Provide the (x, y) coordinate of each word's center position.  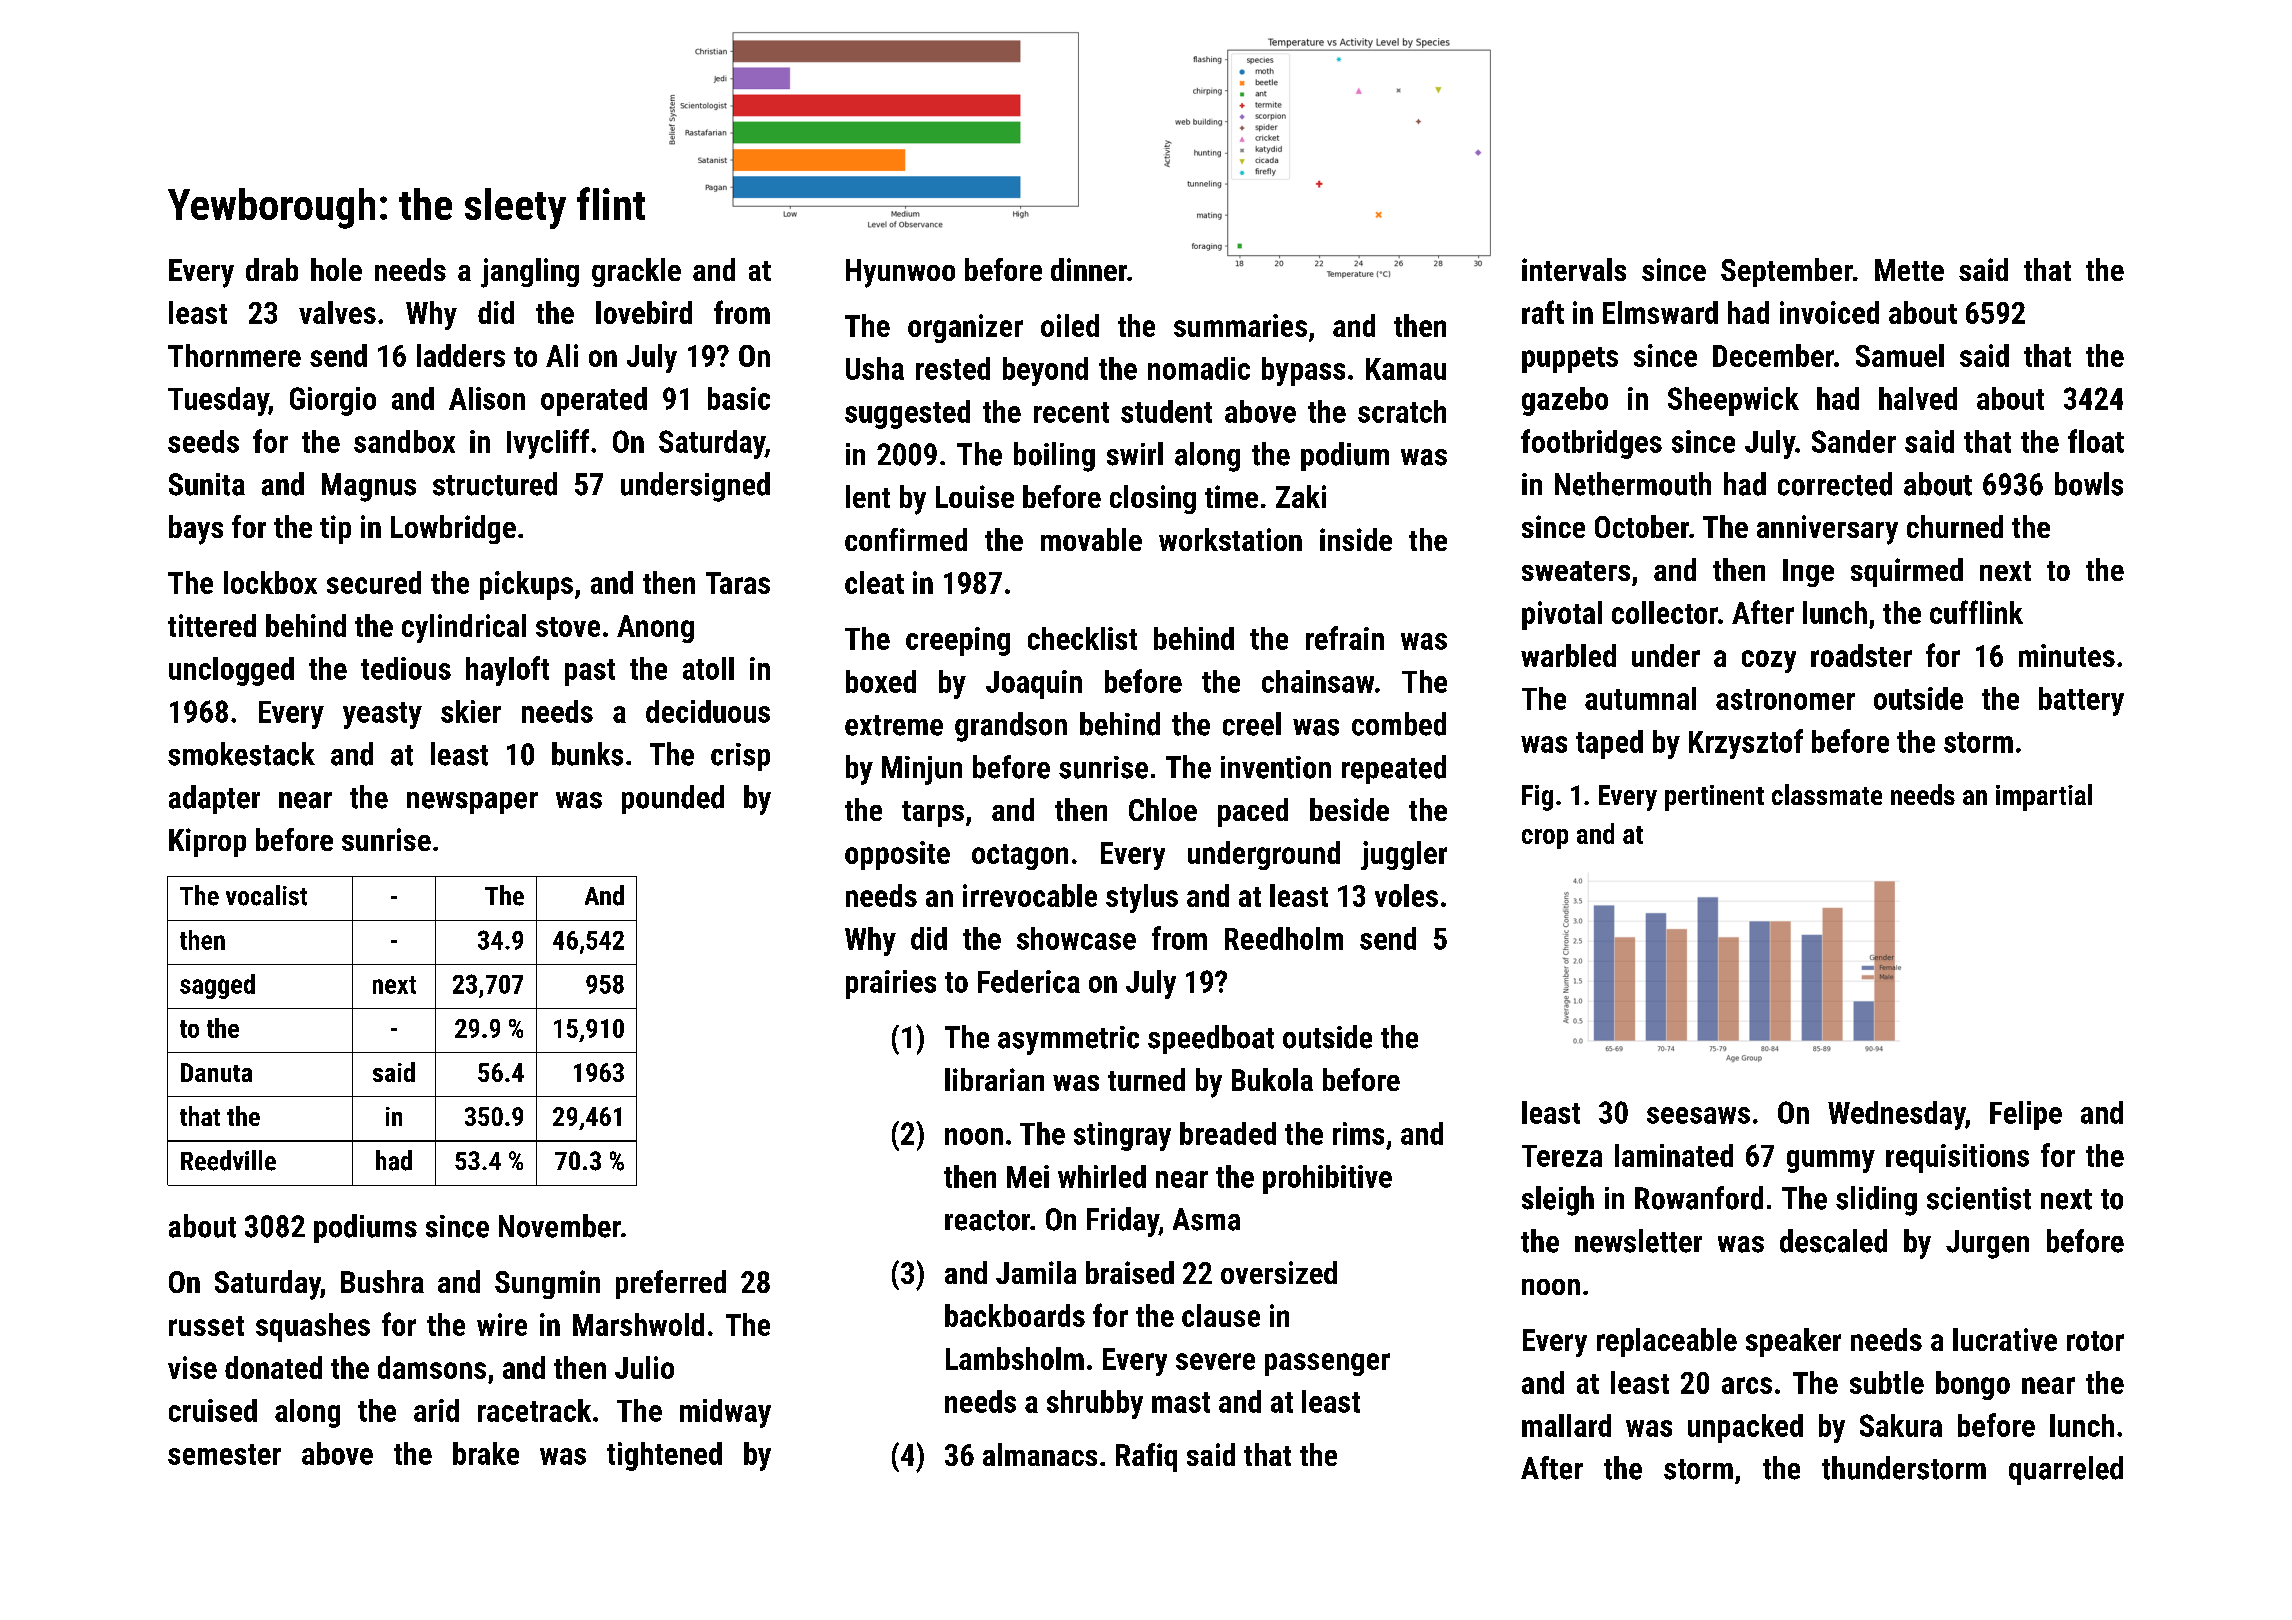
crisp (740, 757)
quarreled (2066, 1470)
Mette (1909, 270)
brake (486, 1453)
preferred (671, 1284)
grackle (636, 272)
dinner (1089, 269)
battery (2081, 701)
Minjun (922, 770)
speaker (1793, 1342)
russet (206, 1326)
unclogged (231, 671)
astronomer (1785, 699)
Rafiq (1146, 1457)
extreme (894, 725)
